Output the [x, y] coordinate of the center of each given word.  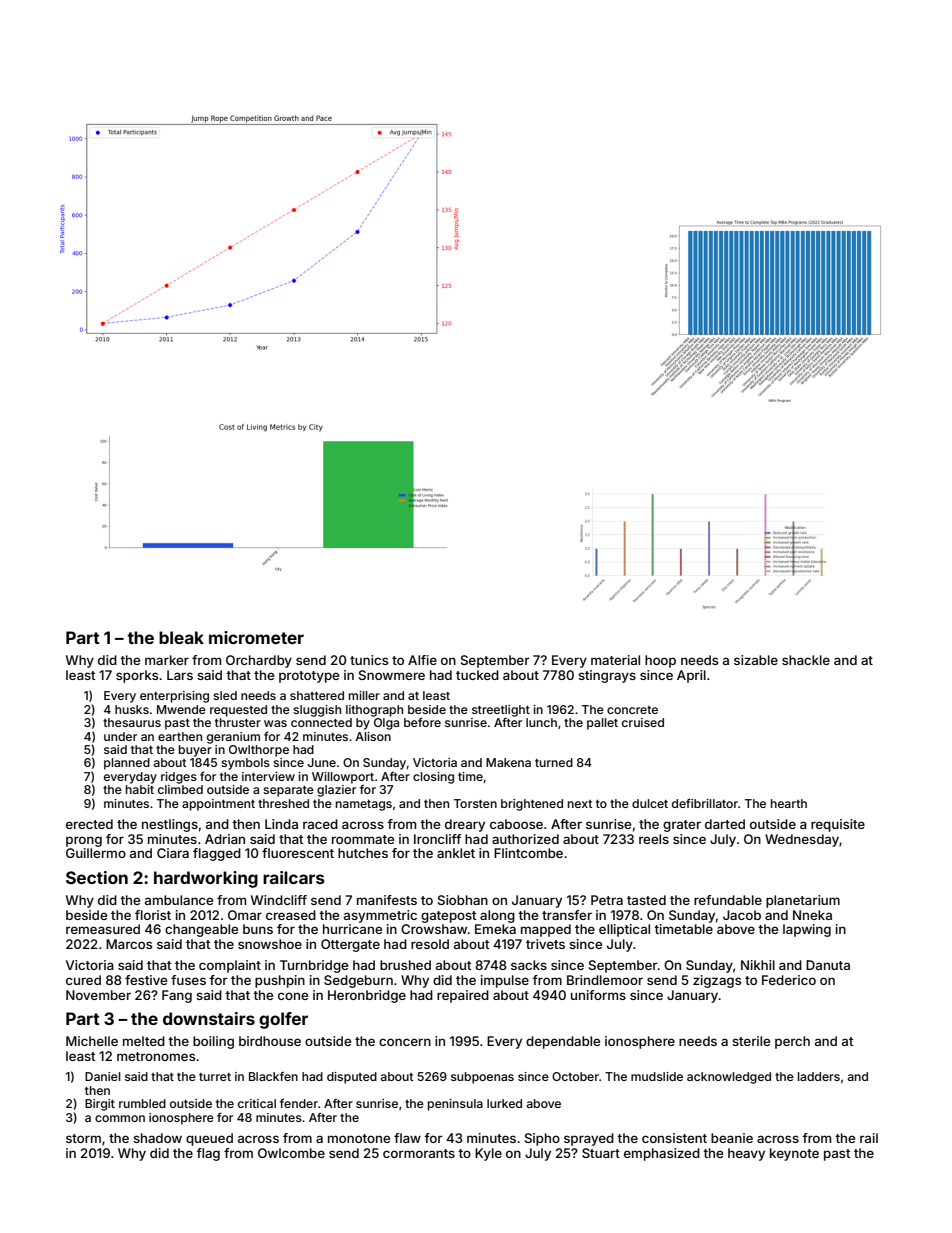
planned [127, 764]
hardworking [206, 879]
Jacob [742, 915]
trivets [545, 944]
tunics [369, 660]
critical [257, 1103]
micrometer [256, 637]
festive [146, 980]
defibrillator [705, 803]
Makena [508, 762]
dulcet [650, 803]
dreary [465, 825]
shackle [806, 660]
